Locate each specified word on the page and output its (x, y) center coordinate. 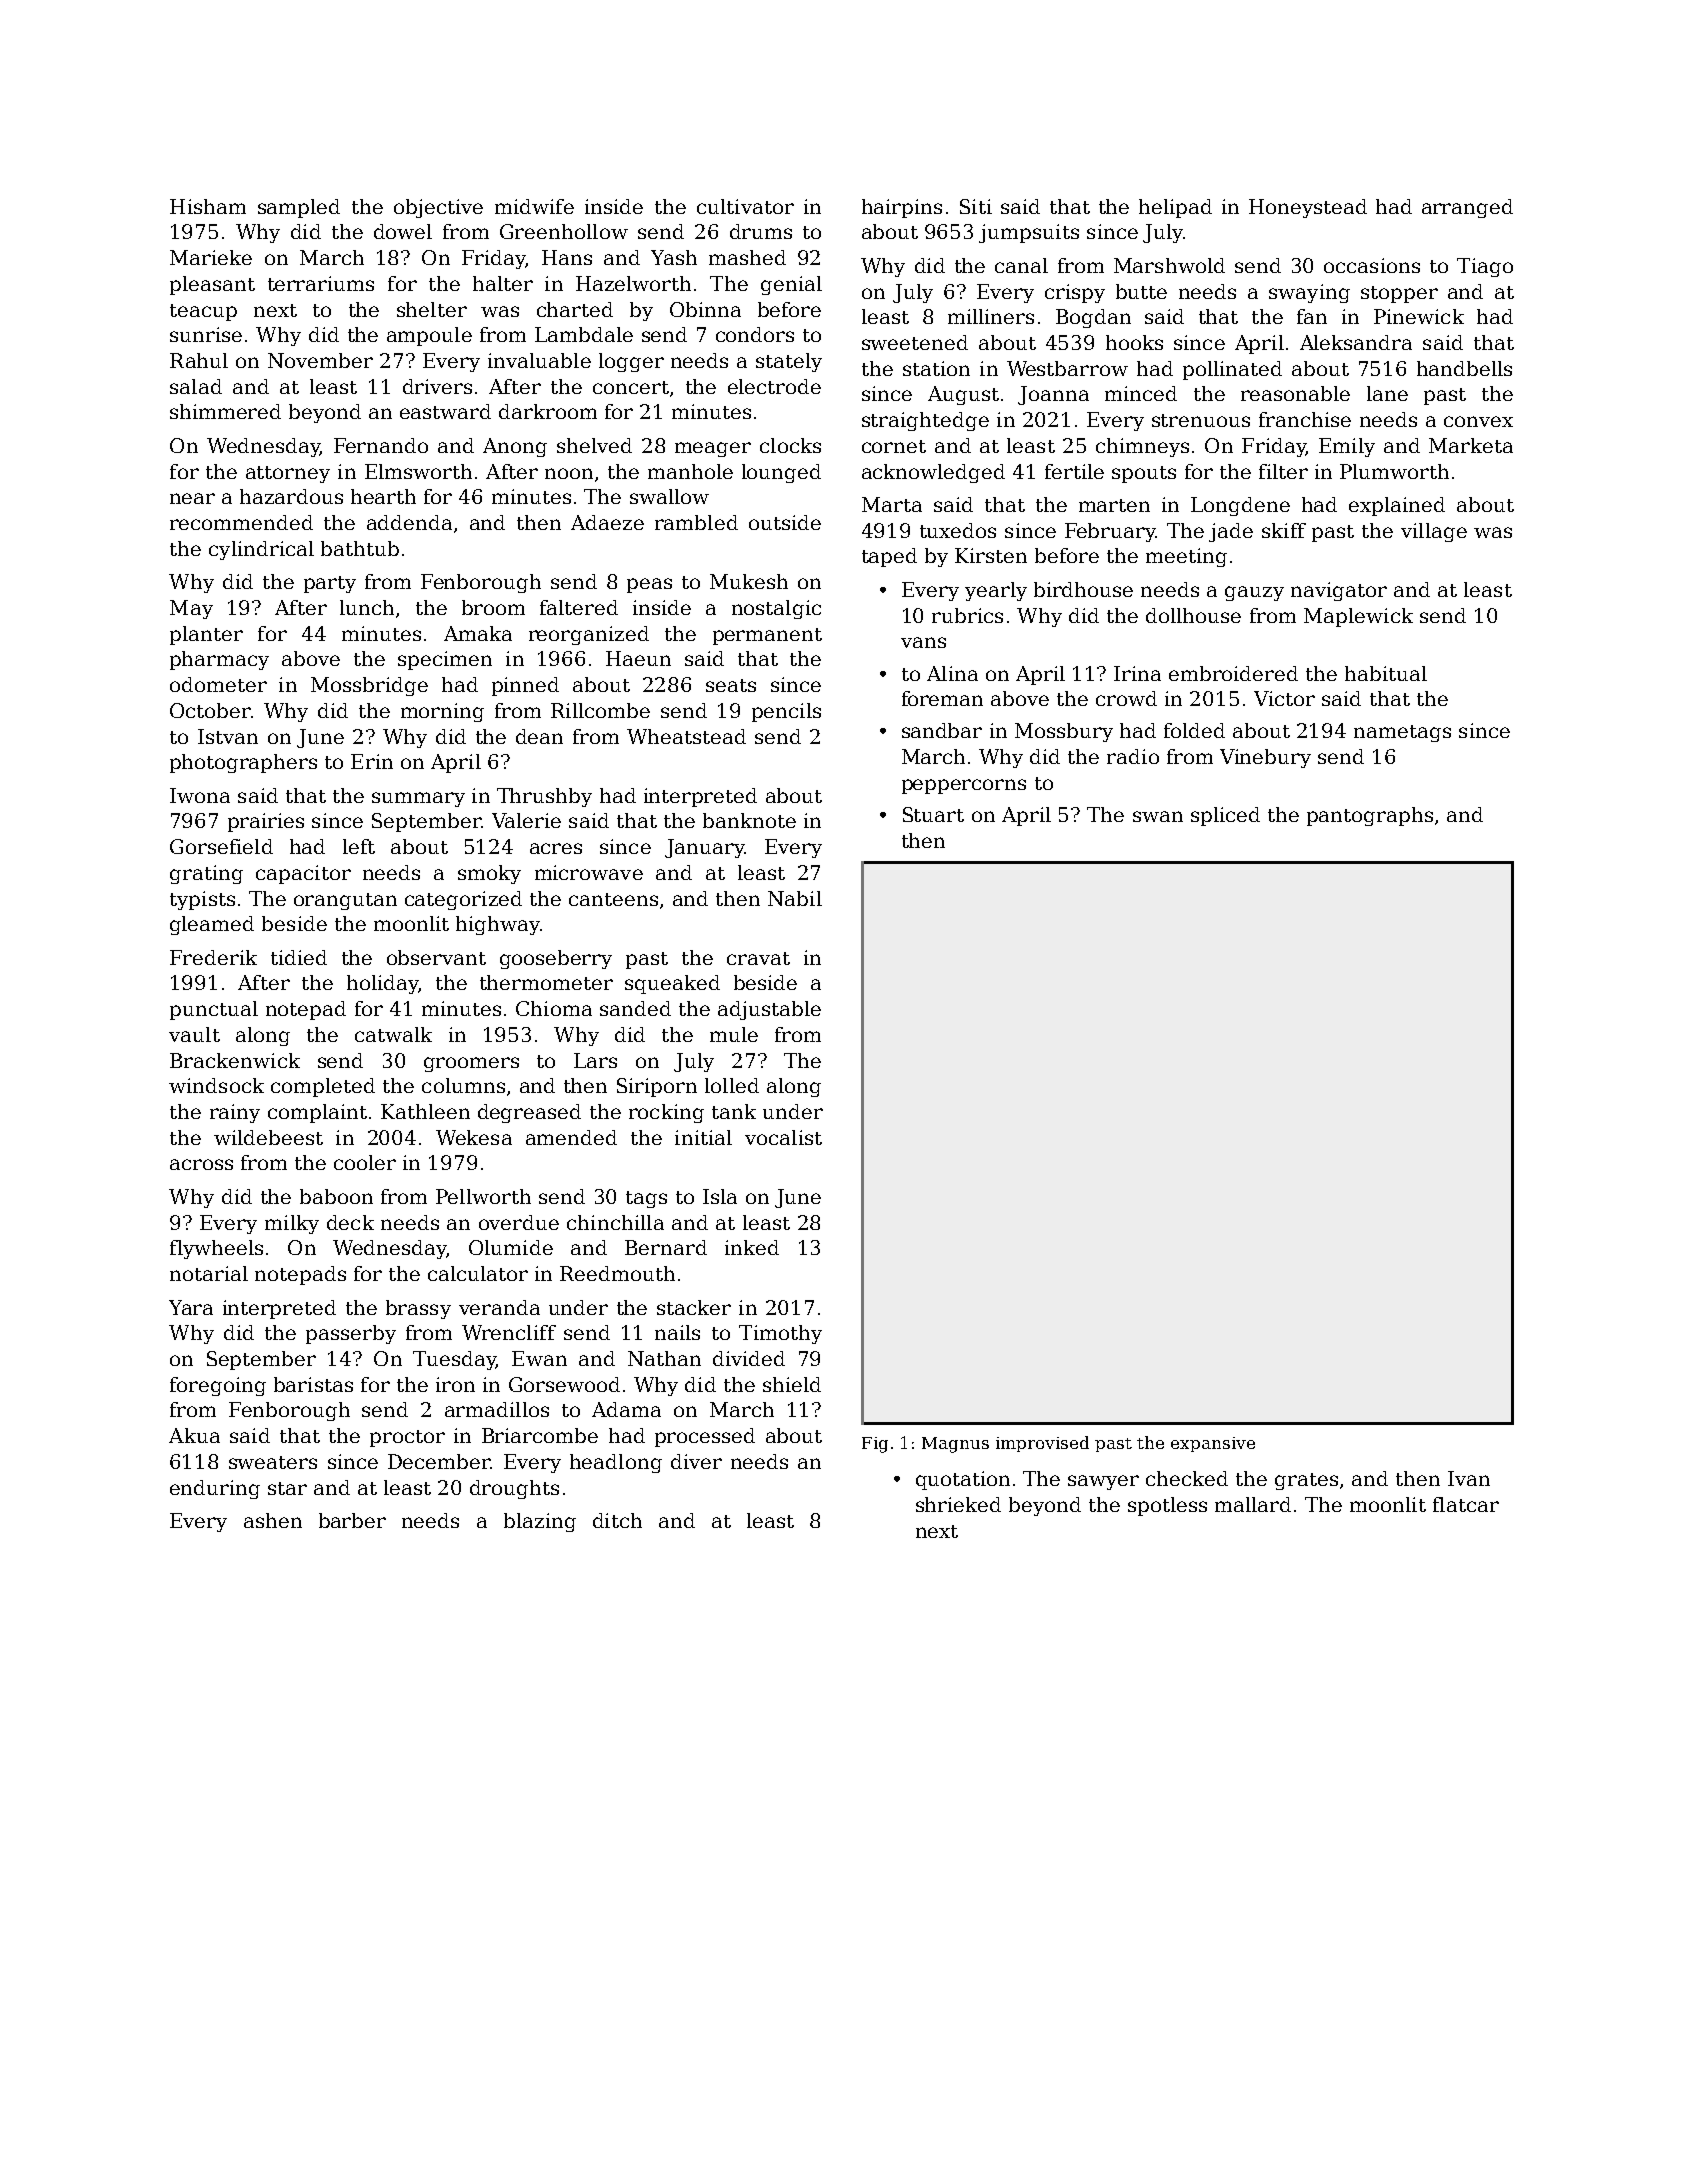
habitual (1386, 673)
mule (734, 1034)
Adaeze (607, 522)
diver (696, 1461)
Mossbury (1064, 732)
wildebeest (268, 1137)
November (320, 360)
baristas (313, 1384)
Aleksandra (1356, 342)
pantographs (1370, 816)
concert (631, 387)
